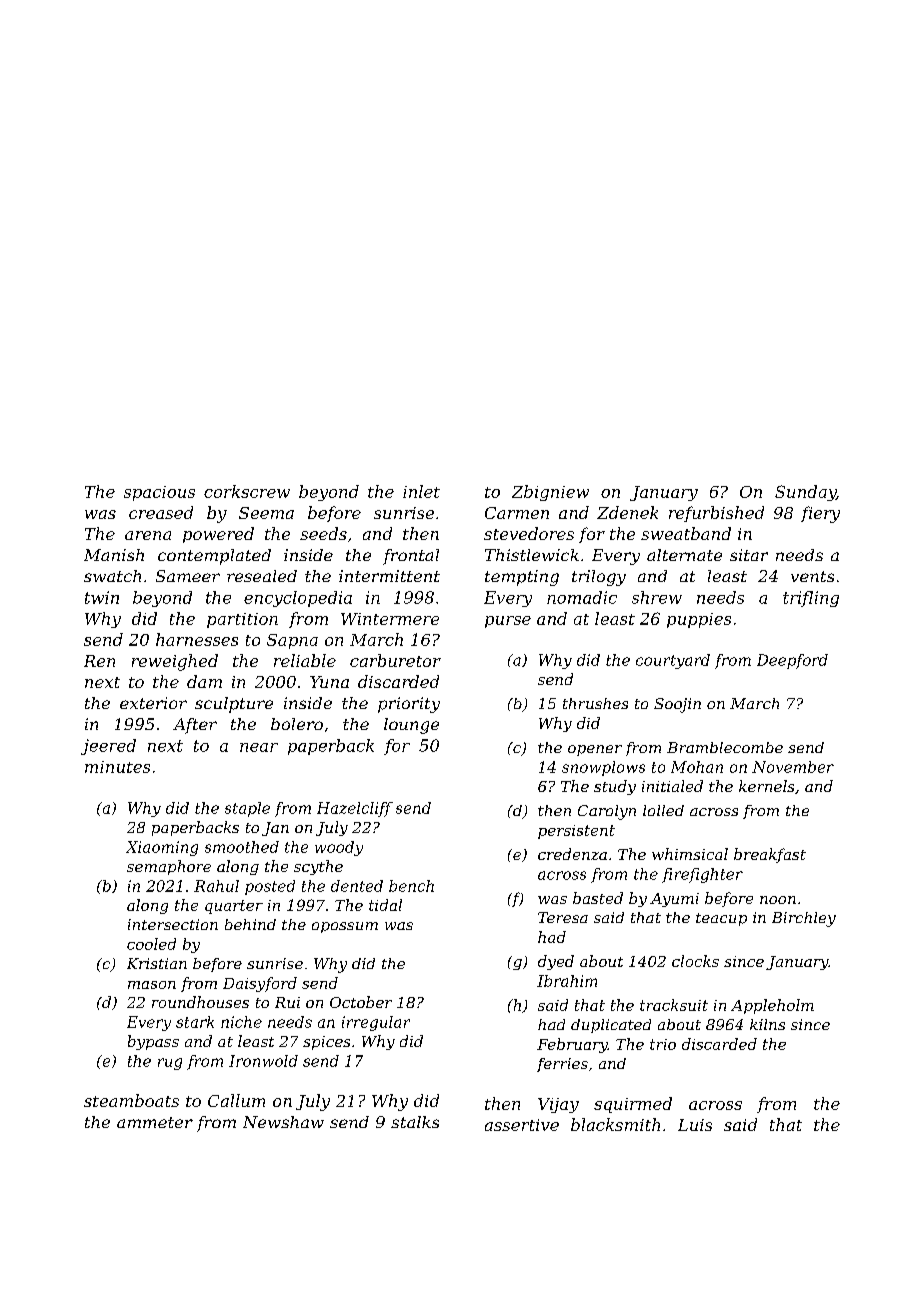 The height and width of the screenshot is (1311, 924). What do you see at coordinates (421, 491) in the screenshot?
I see `inlet` at bounding box center [421, 491].
